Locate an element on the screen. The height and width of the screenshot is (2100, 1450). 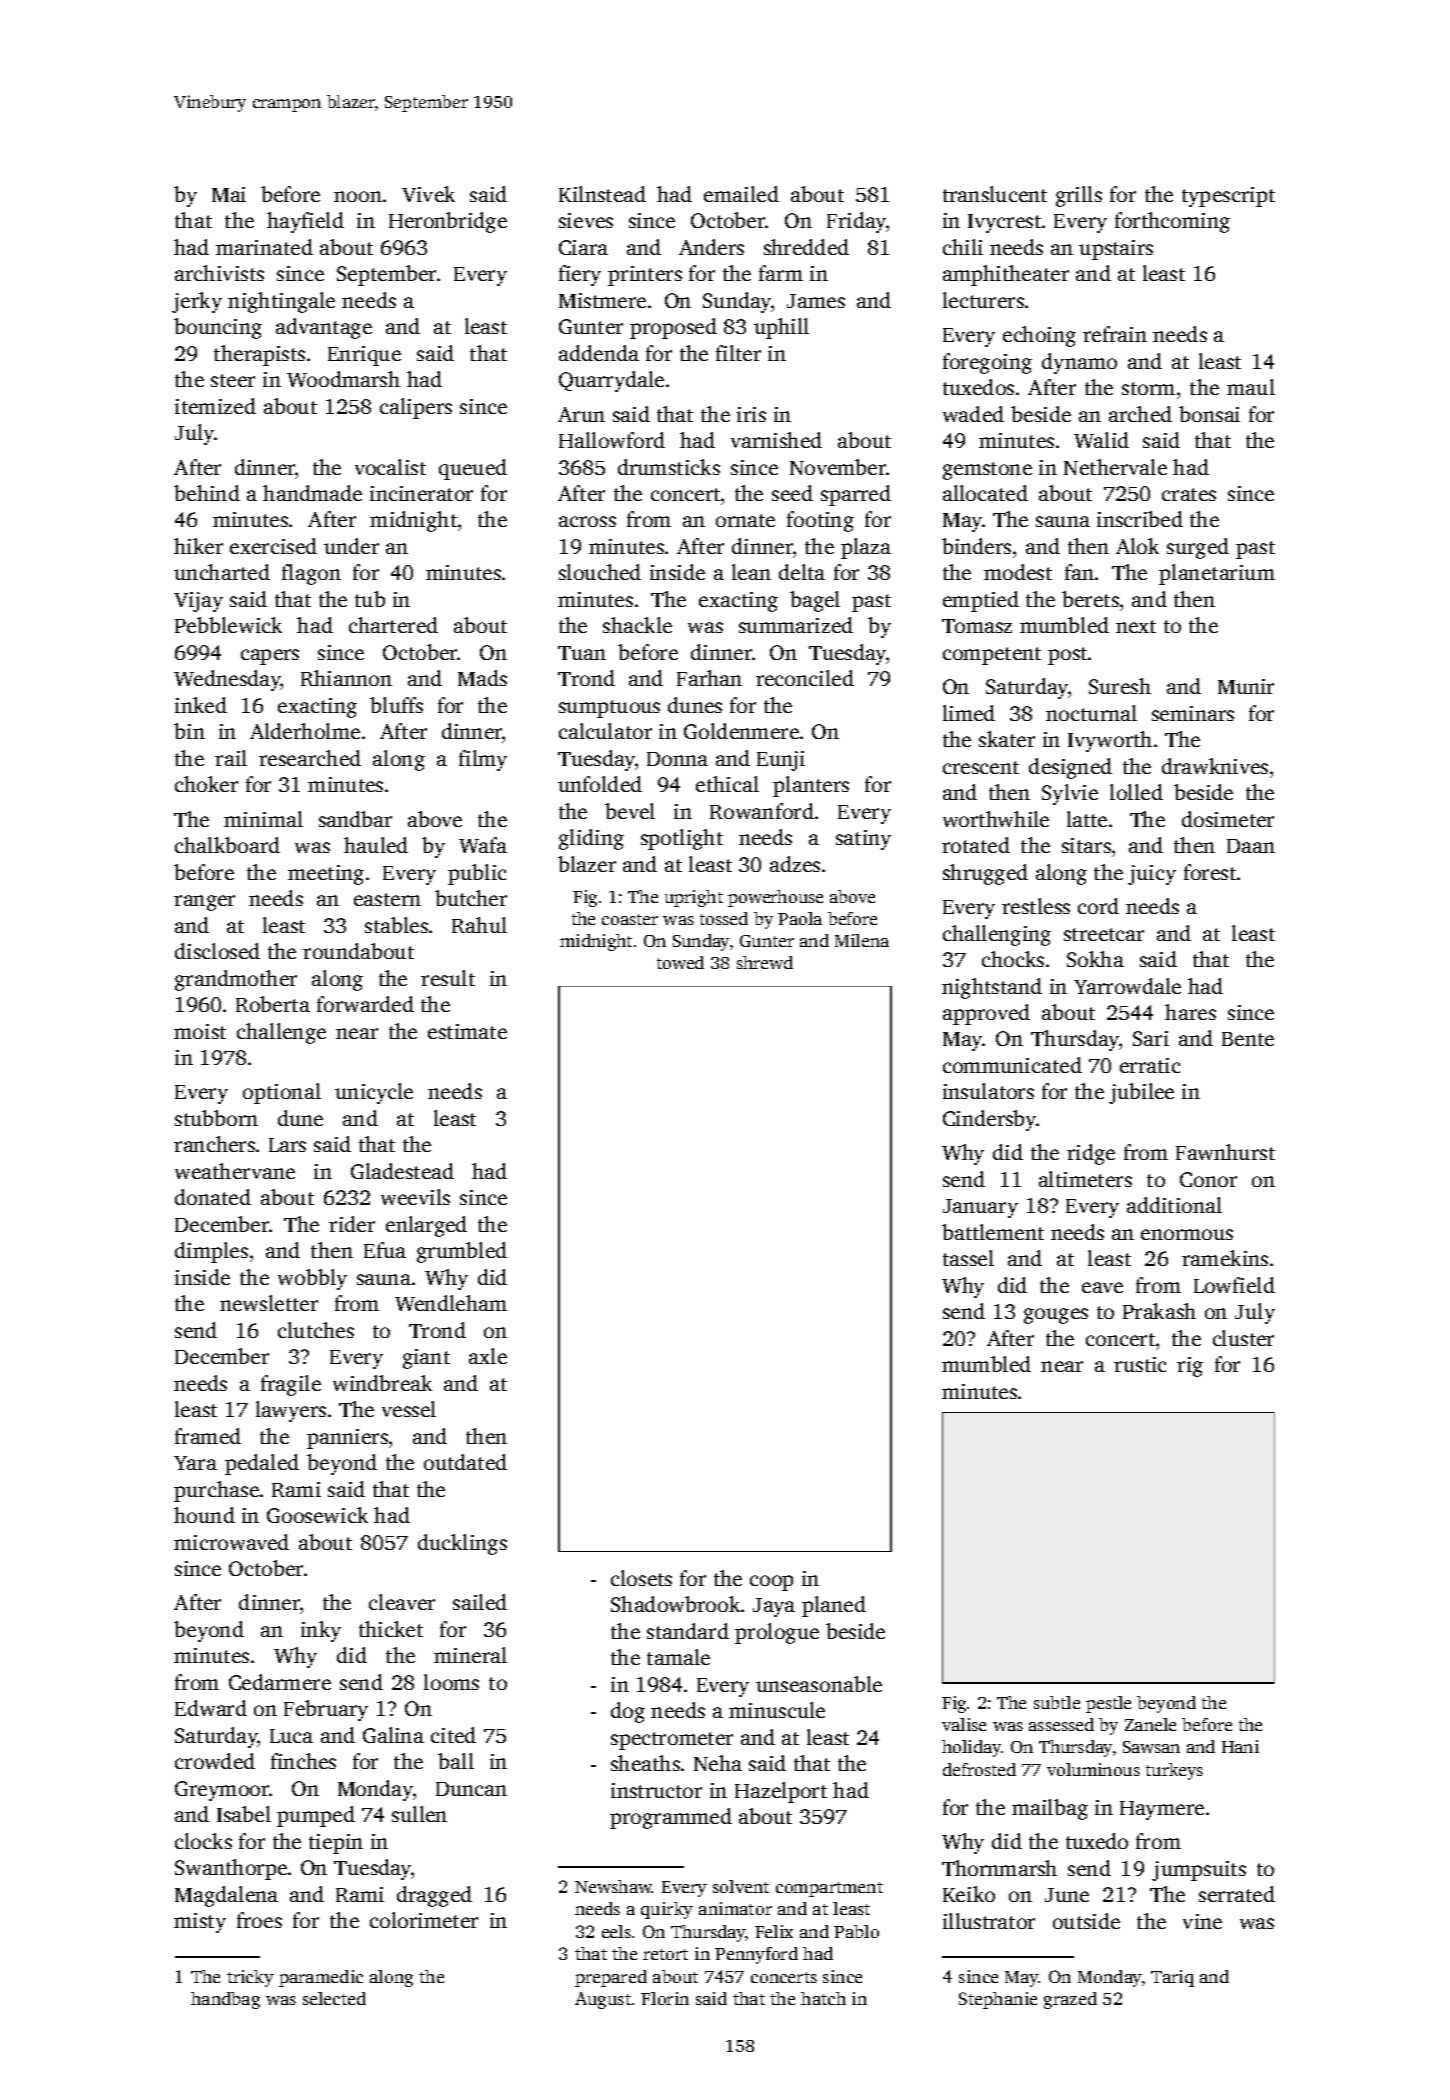
rail is located at coordinates (231, 758).
